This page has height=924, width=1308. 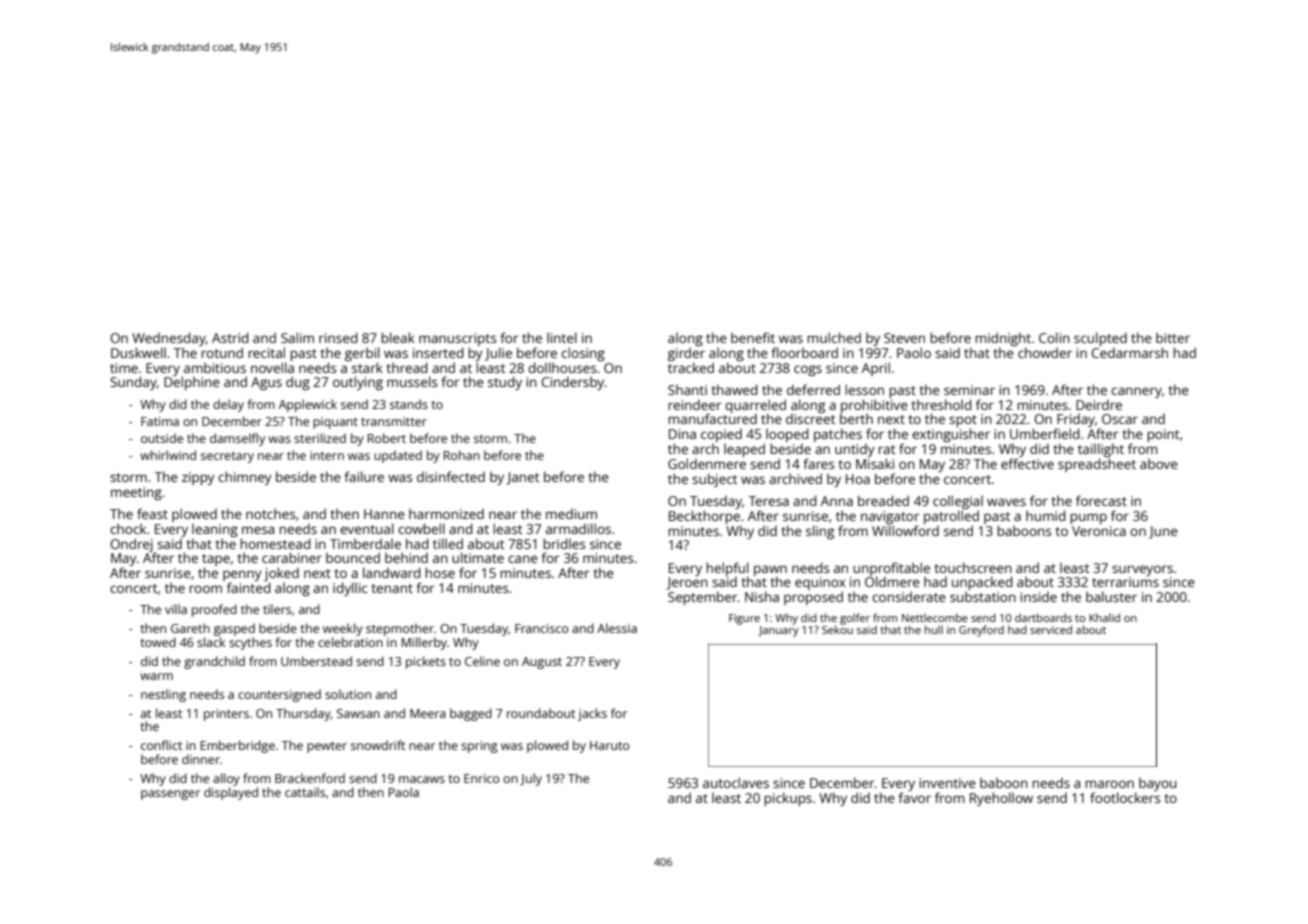 I want to click on penny, so click(x=242, y=575).
